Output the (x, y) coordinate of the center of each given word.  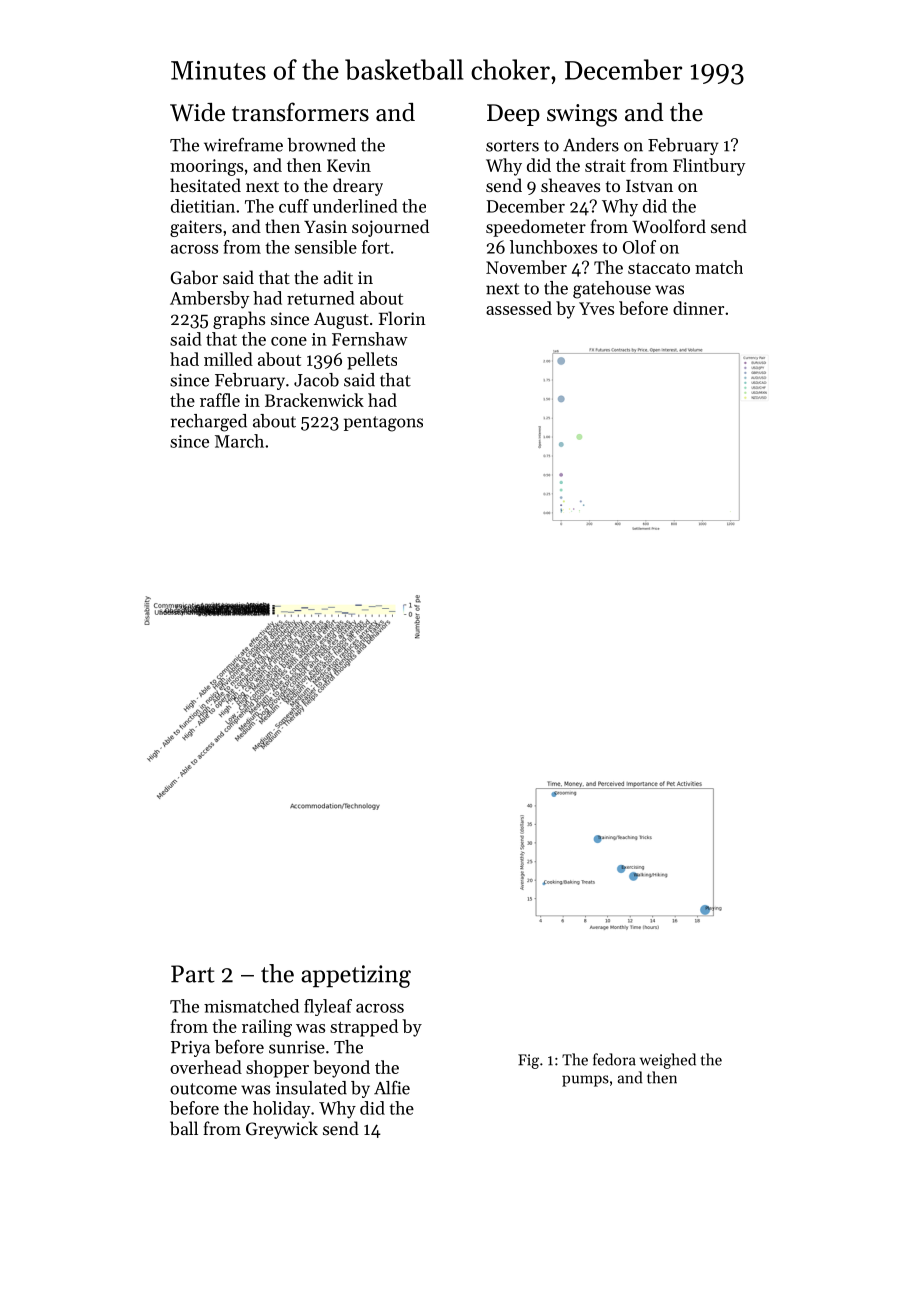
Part (193, 974)
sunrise (297, 1047)
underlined (355, 206)
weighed (668, 1061)
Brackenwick (314, 400)
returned (321, 298)
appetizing (356, 976)
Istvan (649, 186)
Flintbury (709, 167)
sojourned (390, 228)
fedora (614, 1059)
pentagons (383, 424)
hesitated (205, 185)
